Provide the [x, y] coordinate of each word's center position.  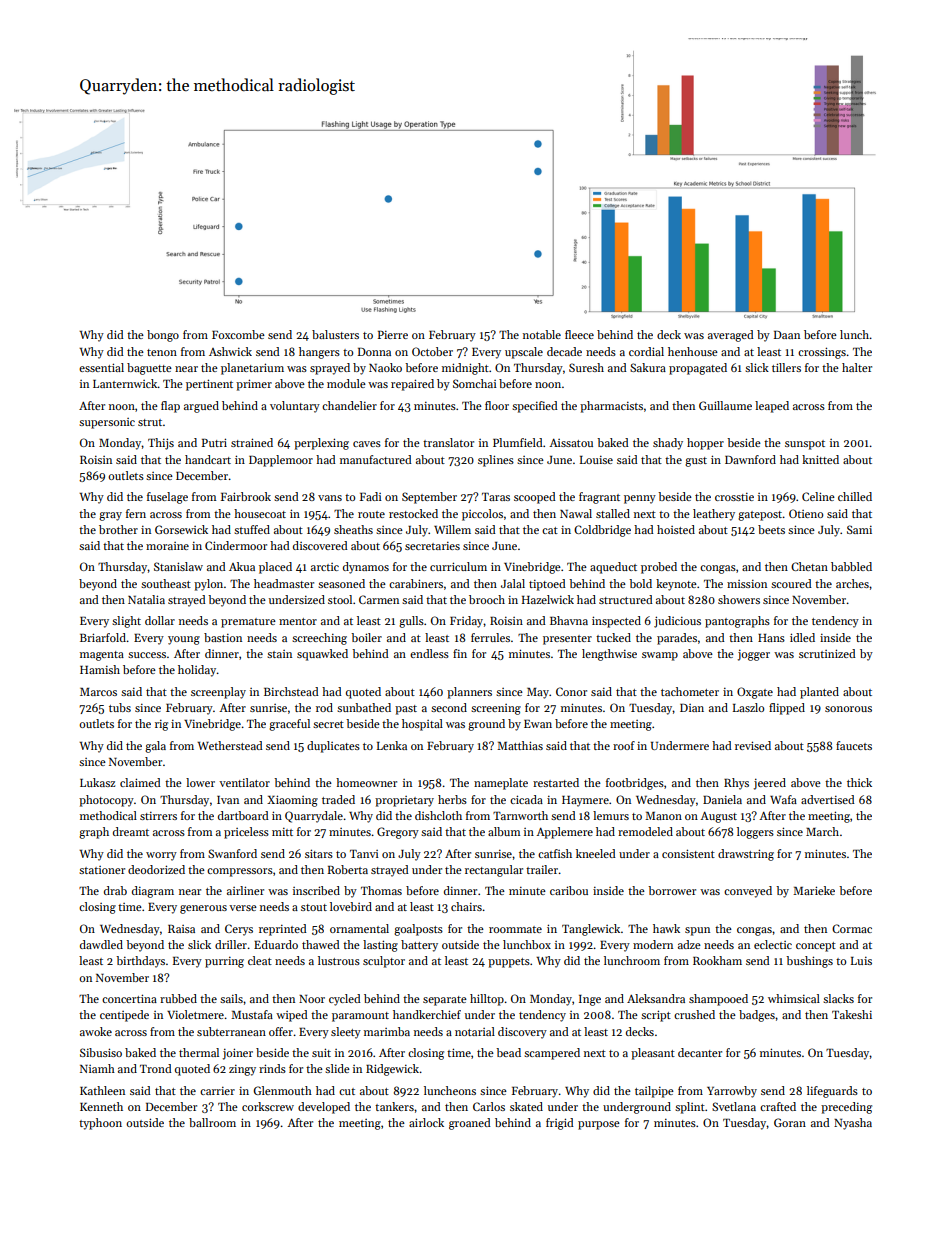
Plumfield [518, 442]
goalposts [418, 930]
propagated [698, 369]
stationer [102, 870]
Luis [861, 961]
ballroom [212, 1122]
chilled [855, 496]
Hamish [100, 669]
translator [448, 442]
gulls [411, 622]
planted [819, 693]
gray [110, 516]
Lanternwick [125, 383]
